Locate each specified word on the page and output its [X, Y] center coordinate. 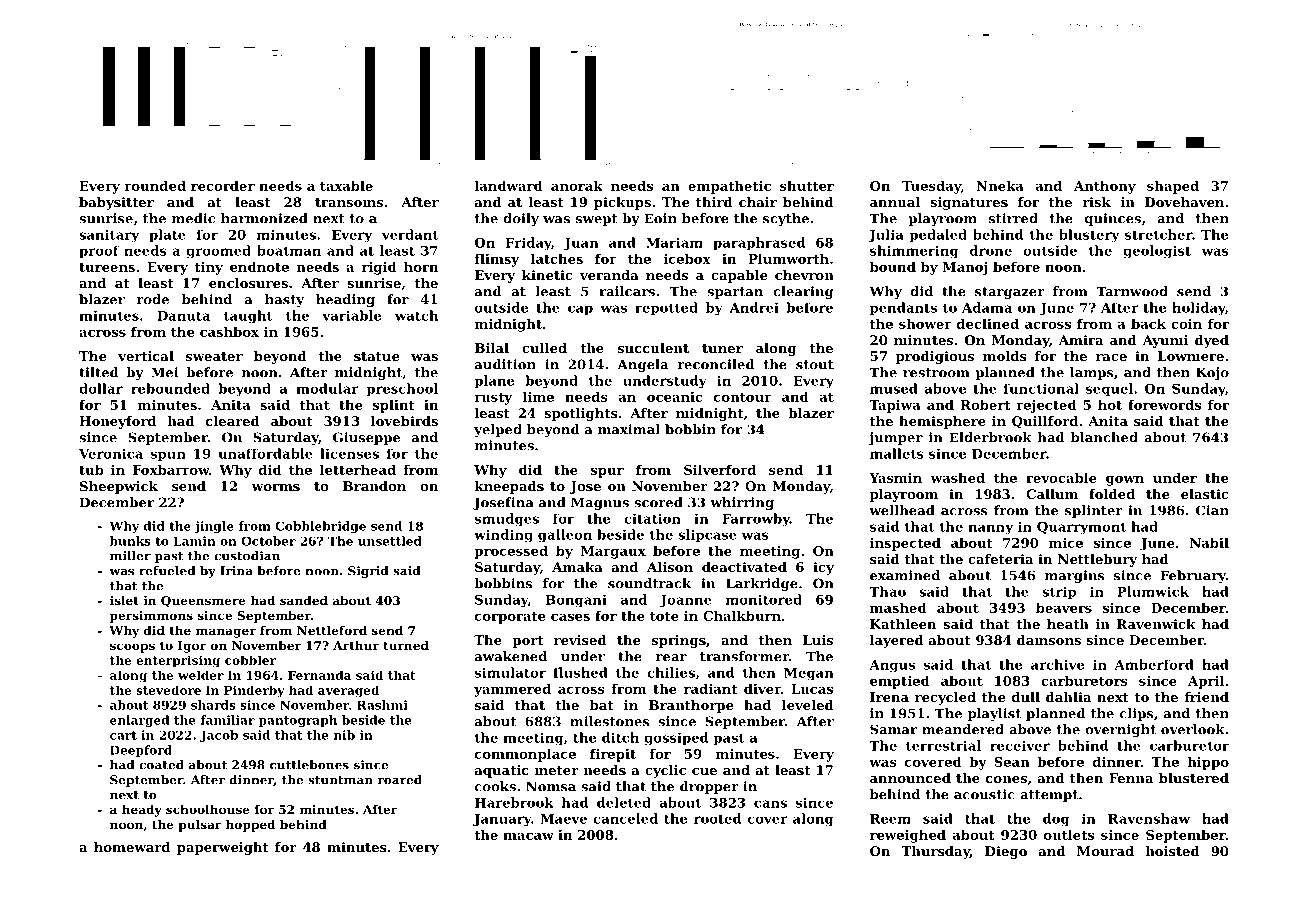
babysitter [116, 203]
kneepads [509, 487]
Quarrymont [1081, 528]
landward [508, 185]
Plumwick [1153, 591]
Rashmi [382, 705]
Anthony [1105, 187]
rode [153, 299]
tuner [722, 348]
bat [601, 705]
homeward [132, 847]
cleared [233, 421]
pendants [903, 308]
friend [1206, 697]
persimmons [151, 617]
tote [664, 616]
